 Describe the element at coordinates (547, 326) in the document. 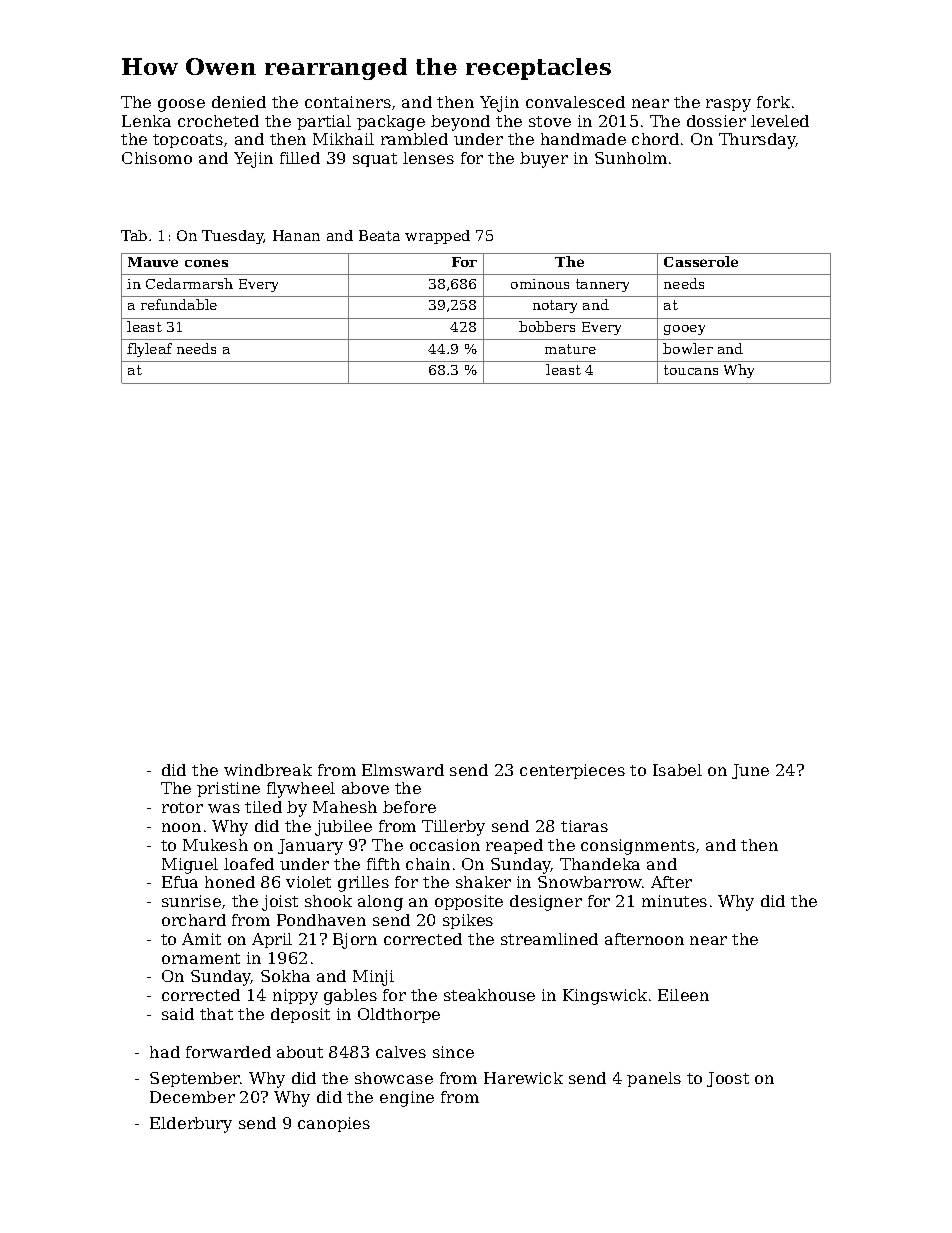

I see `bobbers` at that location.
